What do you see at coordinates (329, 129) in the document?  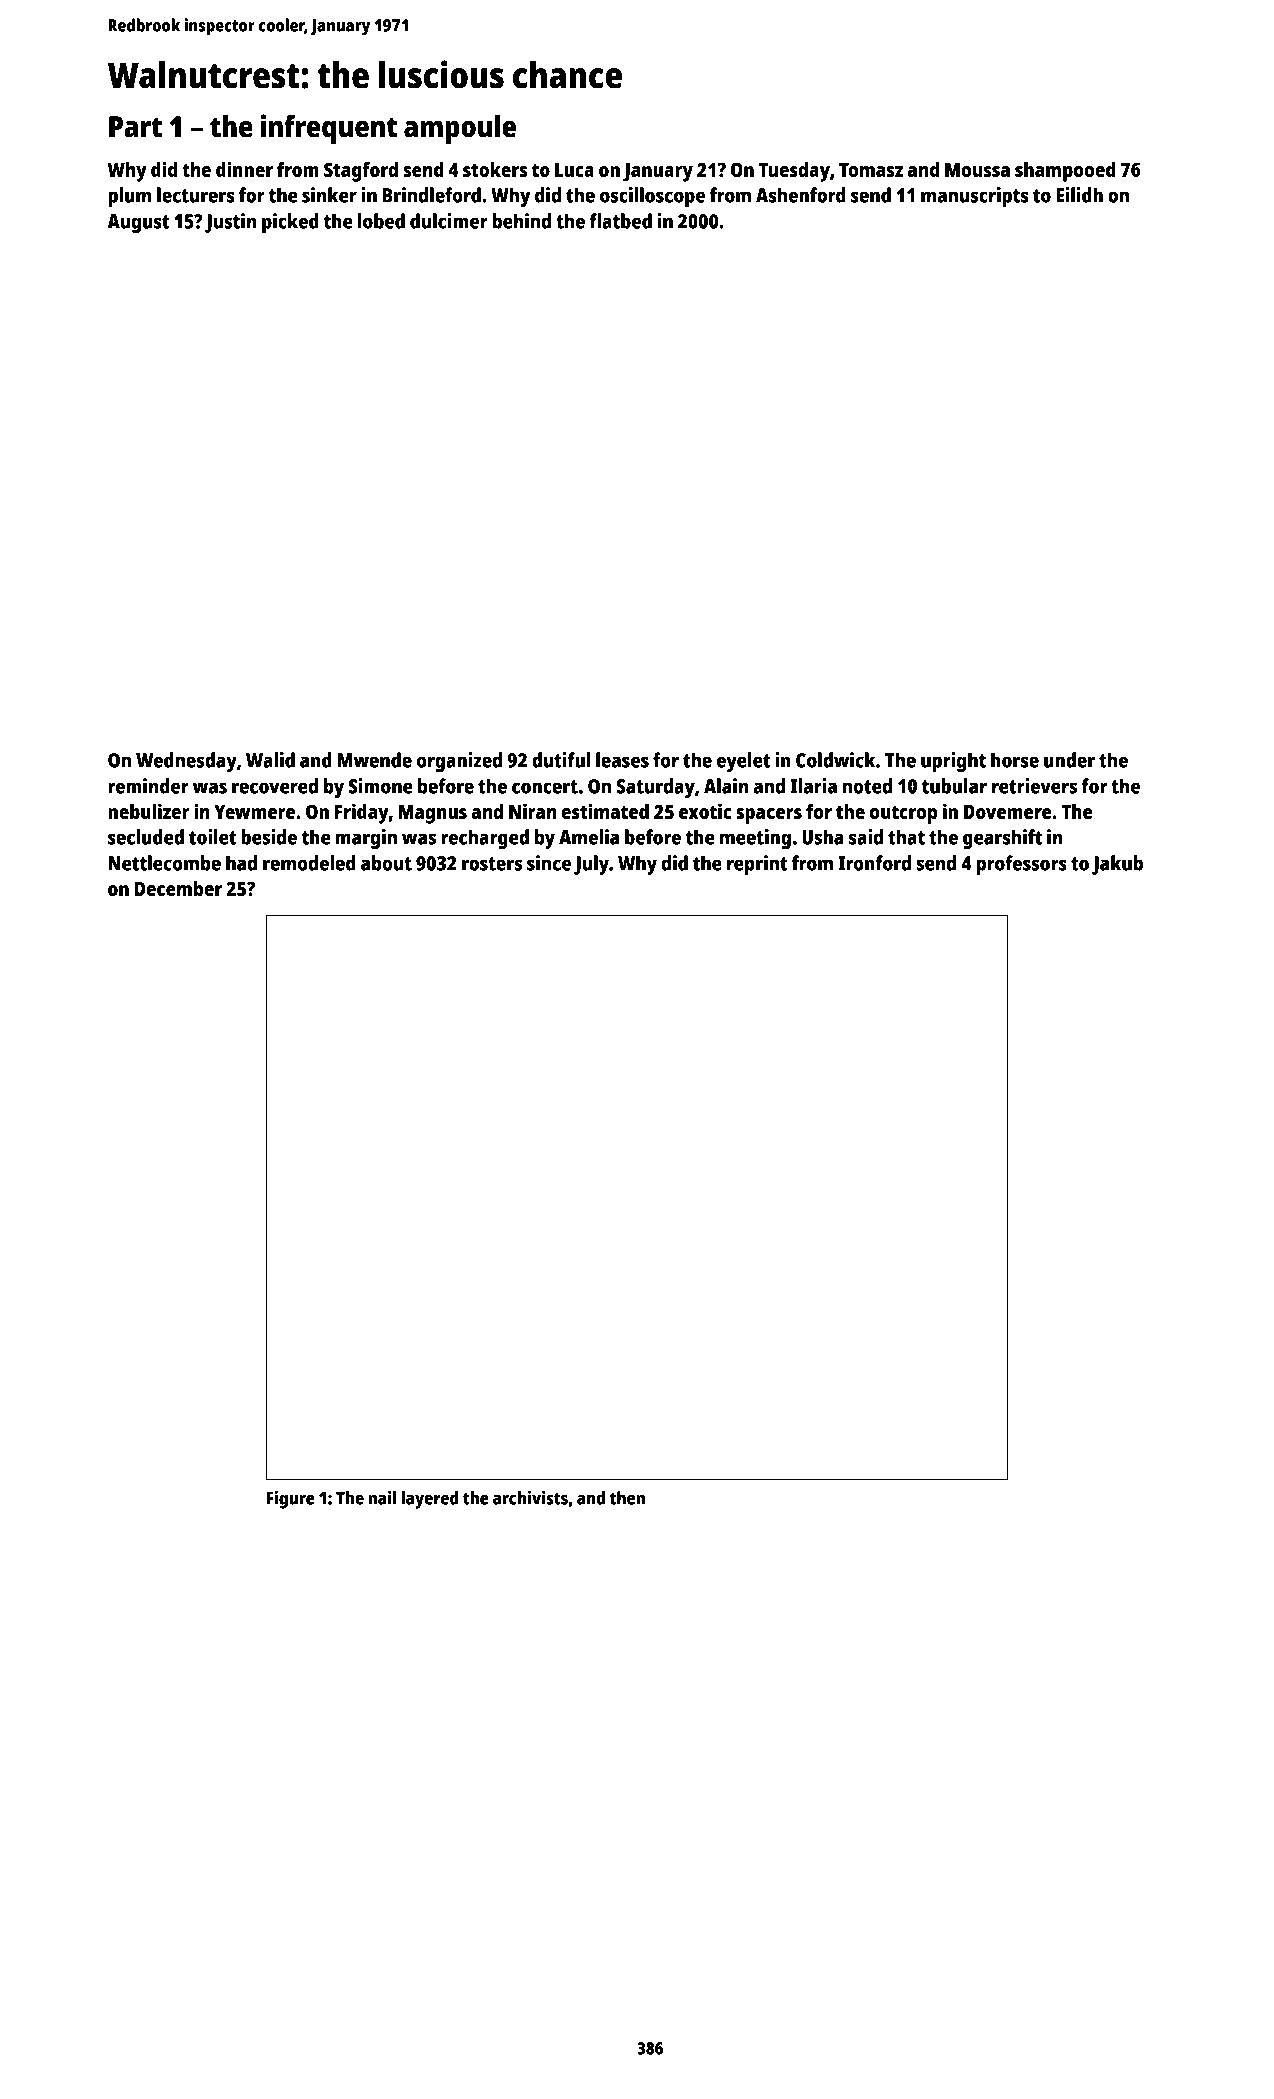 I see `infrequent` at bounding box center [329, 129].
